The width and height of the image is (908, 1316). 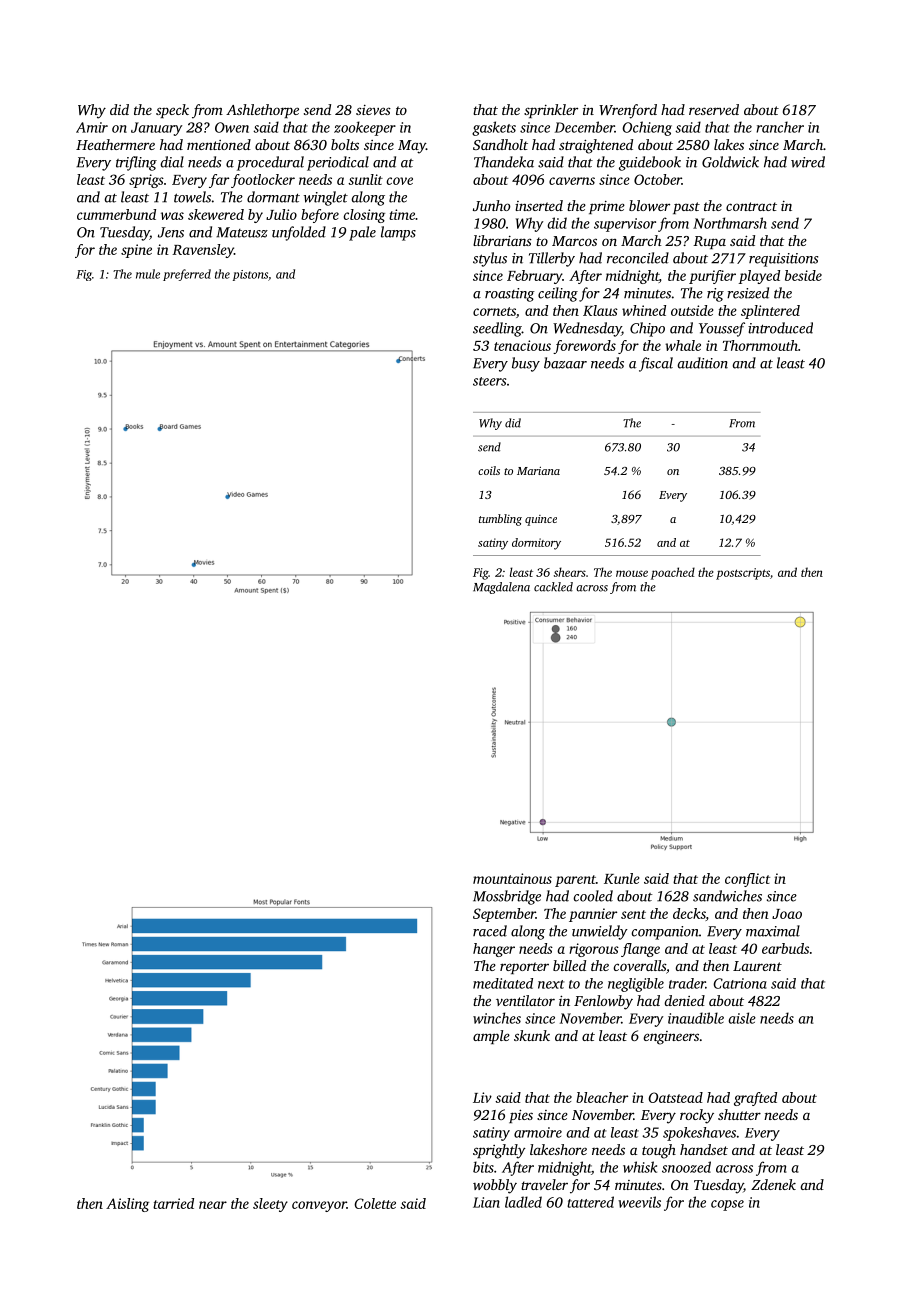 What do you see at coordinates (727, 896) in the image?
I see `sandwiches` at bounding box center [727, 896].
